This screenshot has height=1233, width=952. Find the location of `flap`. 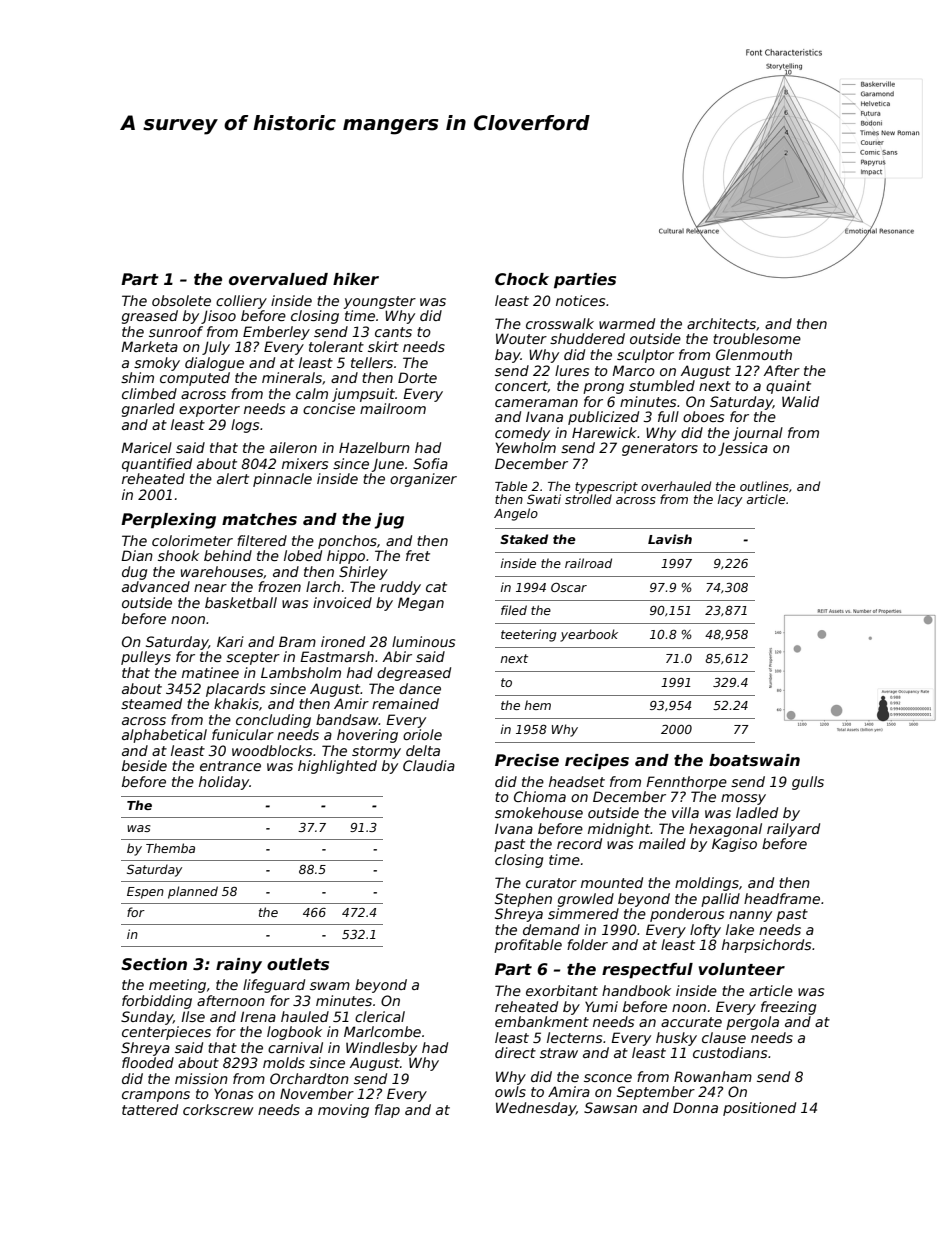

flap is located at coordinates (387, 1111).
